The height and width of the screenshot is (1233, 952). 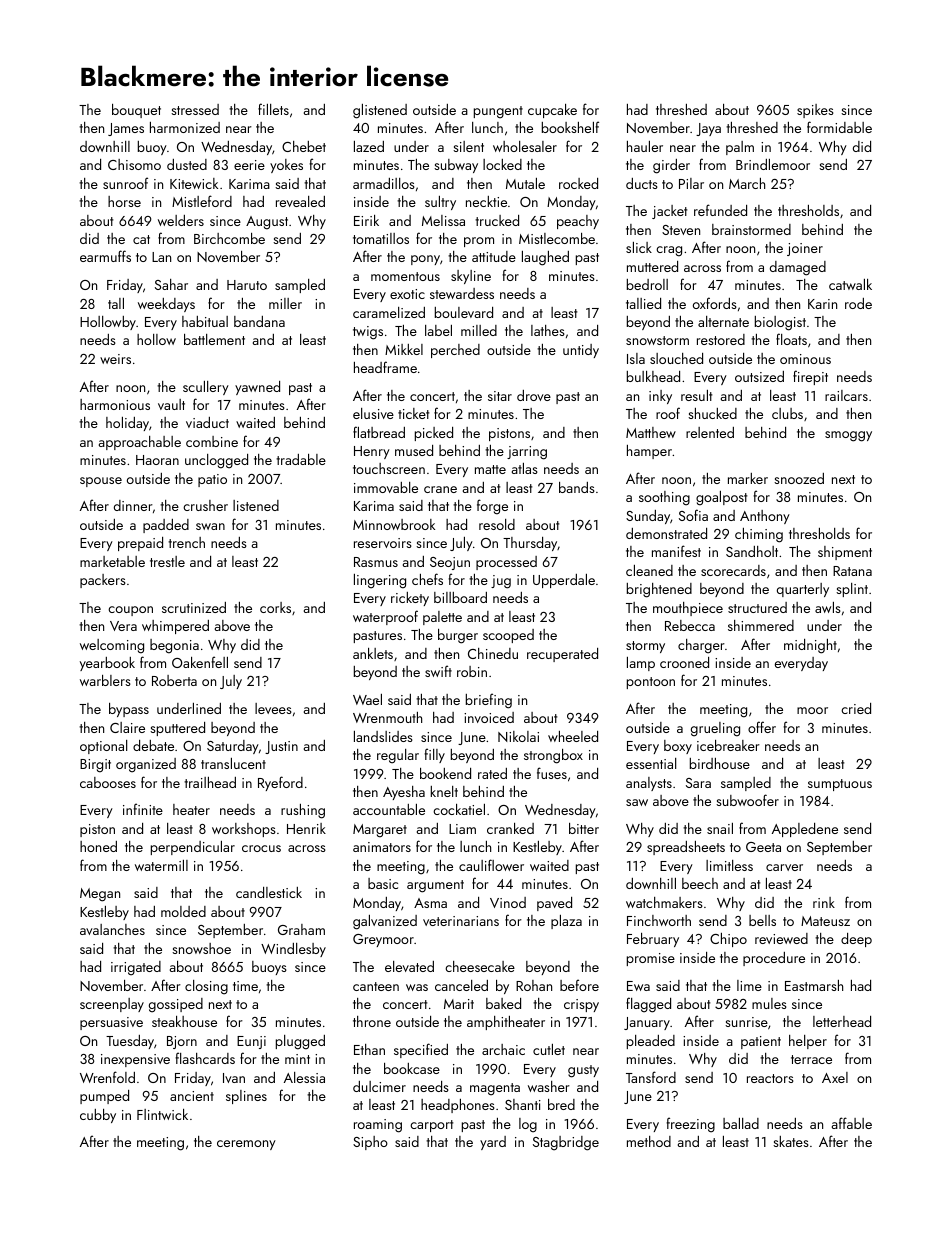 What do you see at coordinates (493, 1143) in the screenshot?
I see `yard` at bounding box center [493, 1143].
